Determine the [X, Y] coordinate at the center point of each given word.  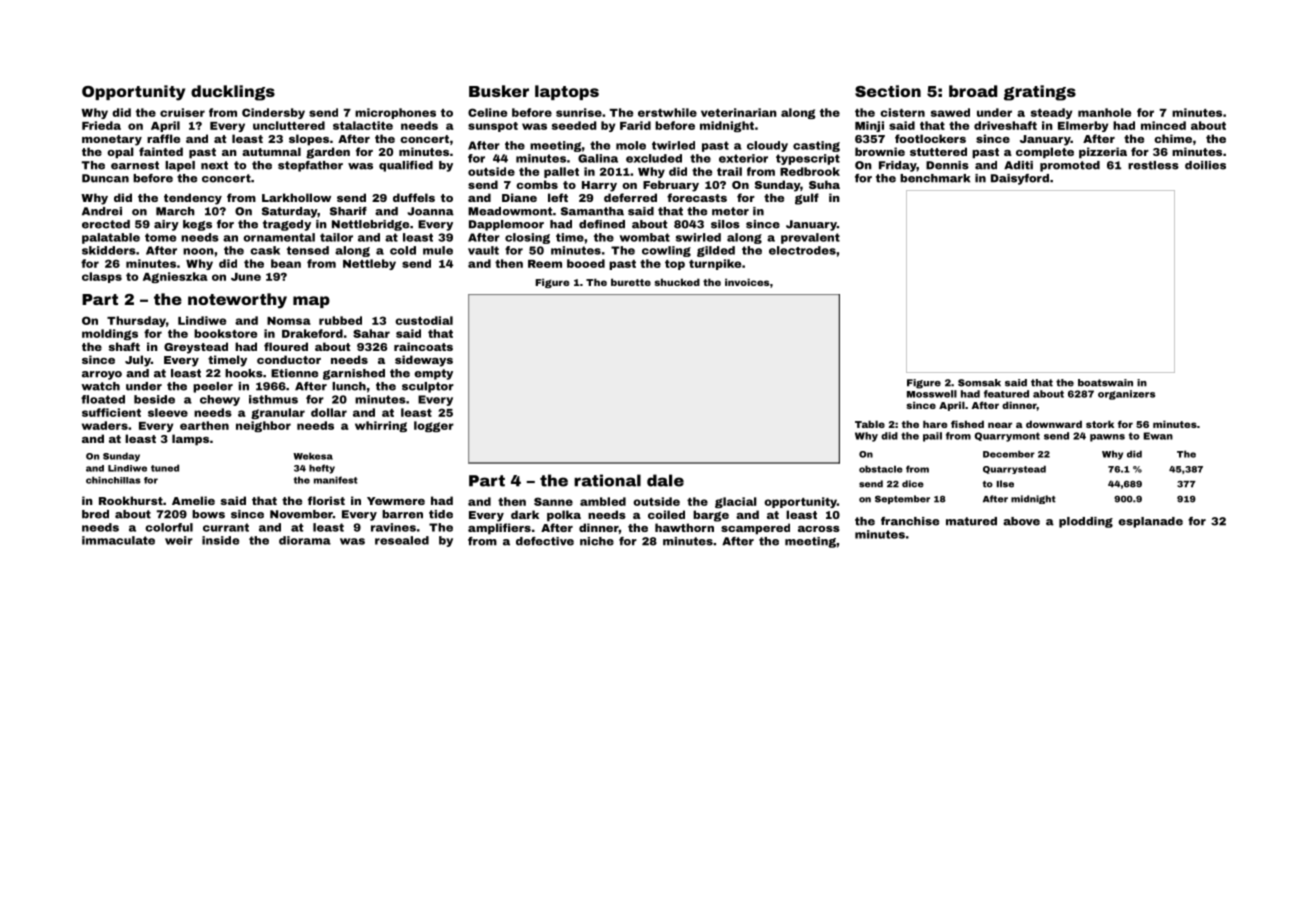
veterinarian [739, 112]
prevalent [810, 238]
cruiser [182, 112]
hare [935, 424]
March [175, 211]
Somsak [979, 383]
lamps [190, 440]
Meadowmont [510, 211]
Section [888, 91]
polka [564, 516]
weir [179, 540]
